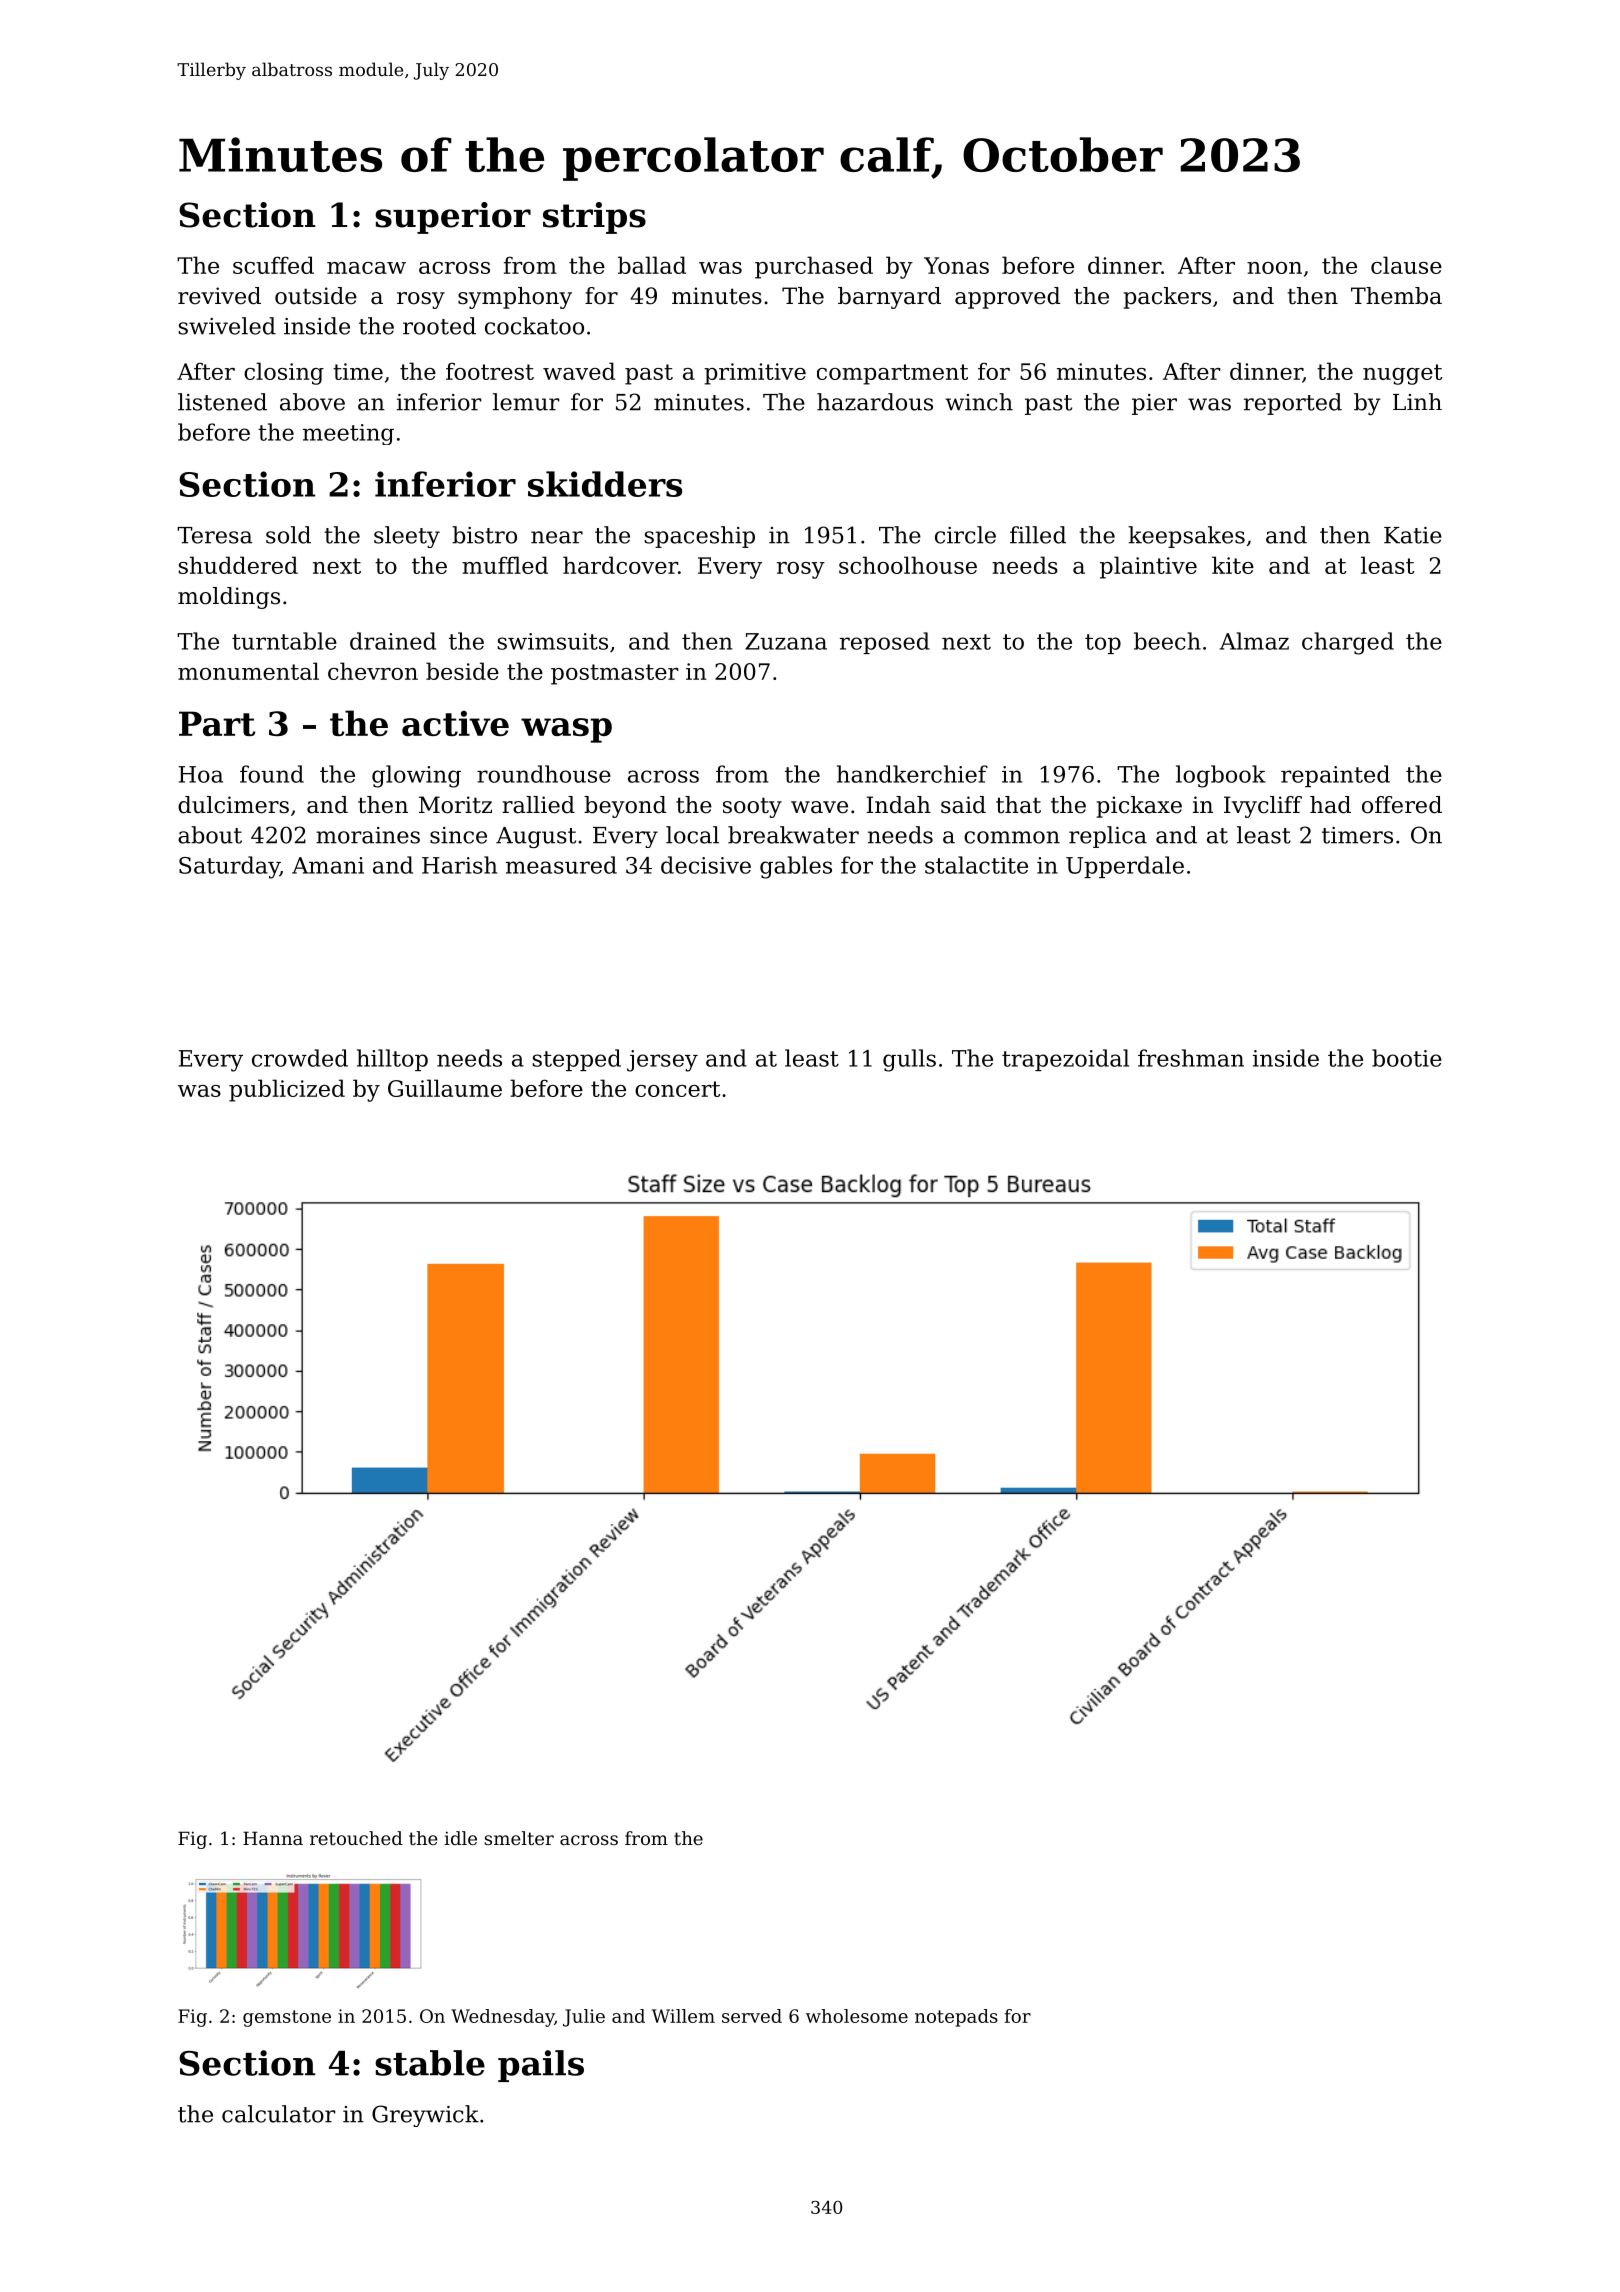 Image resolution: width=1620 pixels, height=2292 pixels. I want to click on stalactite, so click(976, 865).
